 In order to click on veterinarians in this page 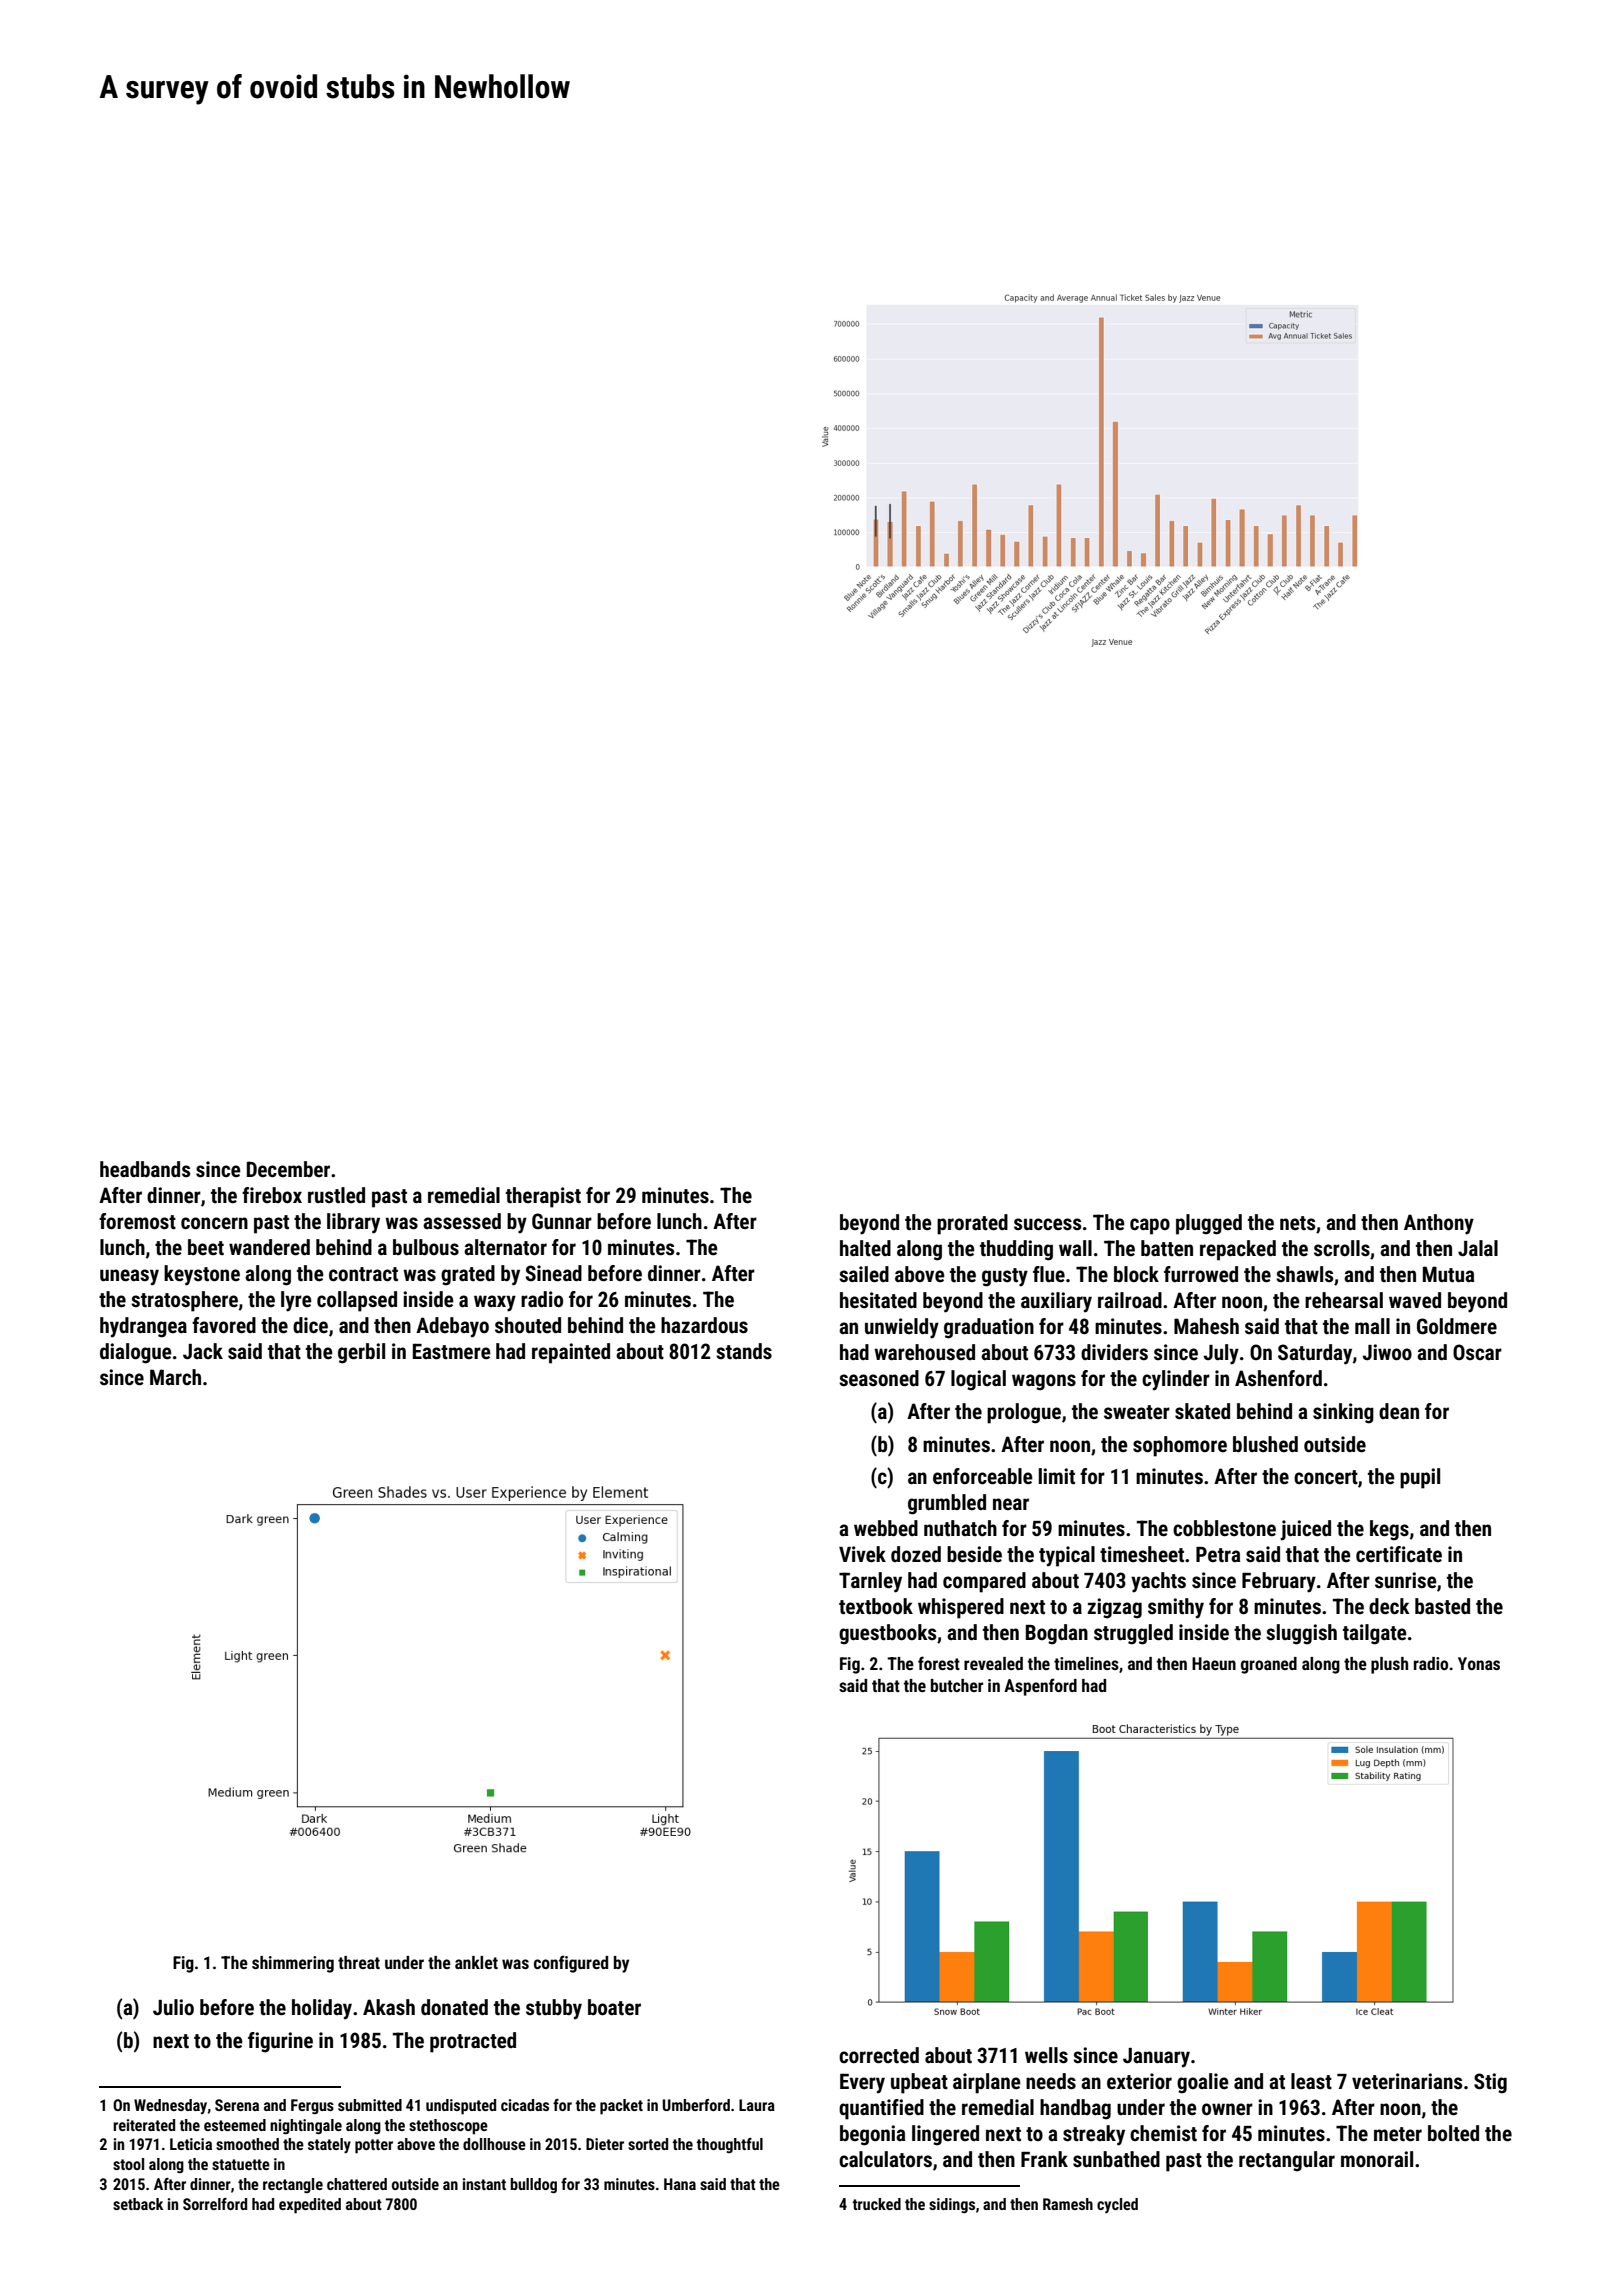, I will do `click(1407, 2081)`.
